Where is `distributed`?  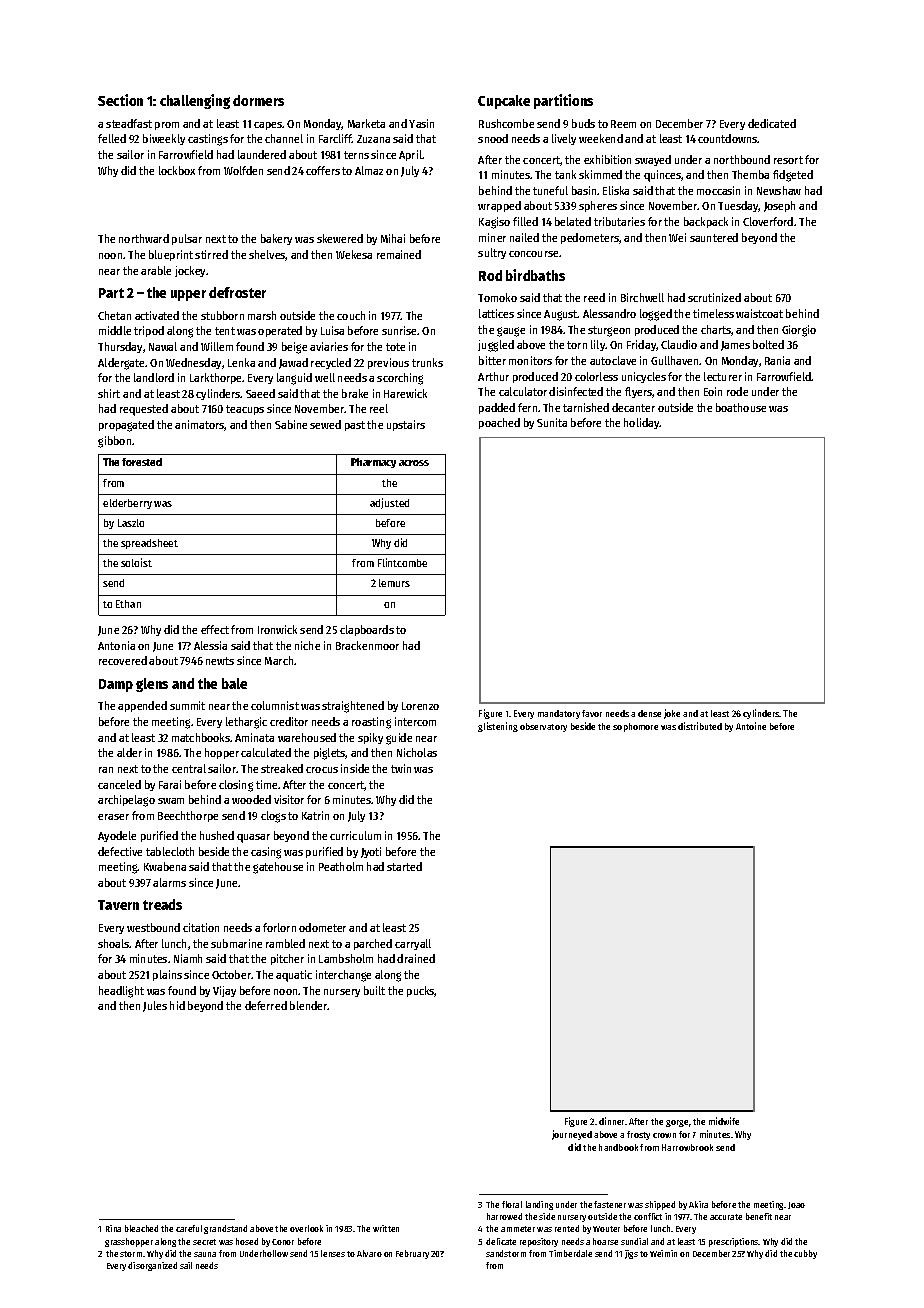 distributed is located at coordinates (700, 726).
